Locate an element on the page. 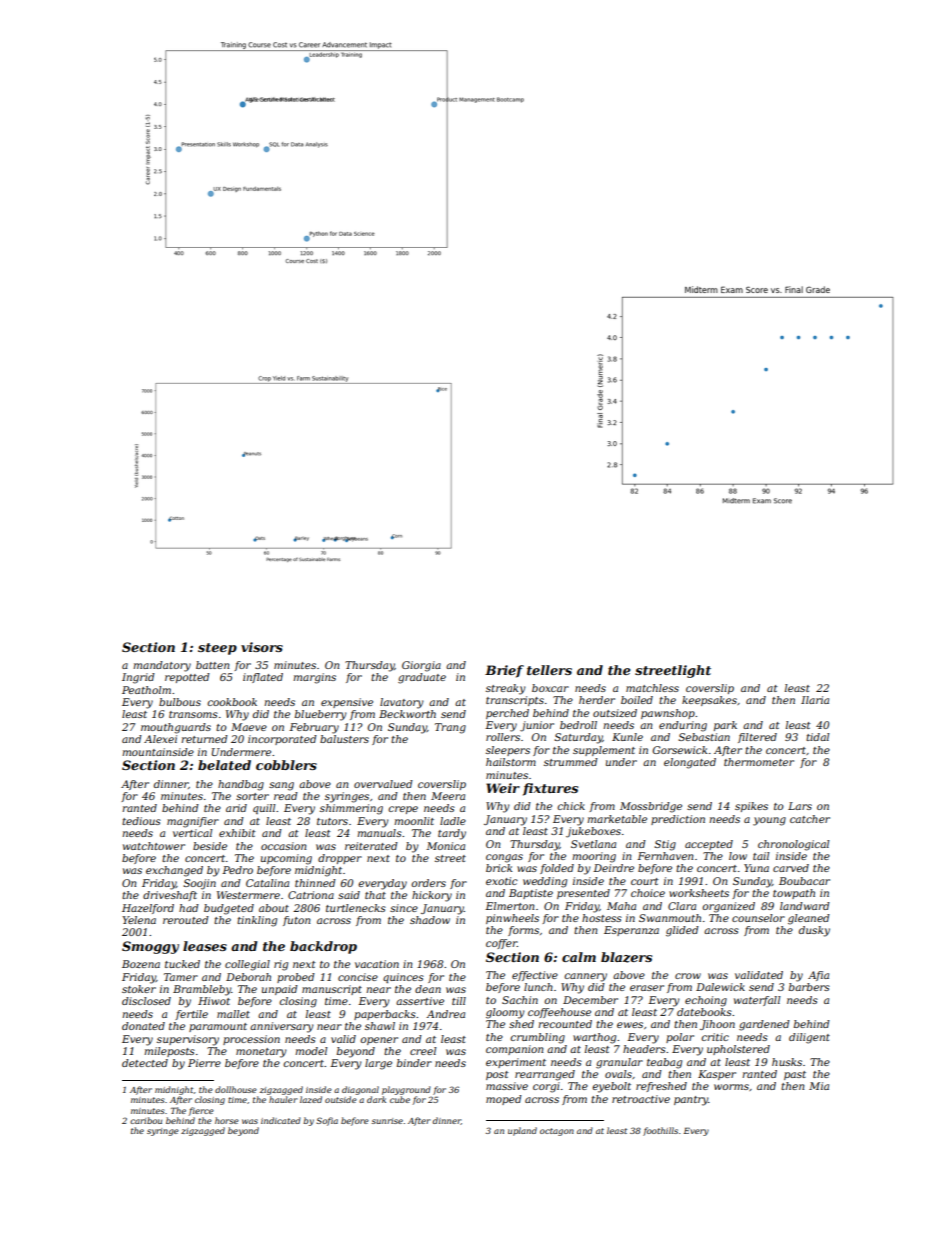  matchless is located at coordinates (652, 688).
